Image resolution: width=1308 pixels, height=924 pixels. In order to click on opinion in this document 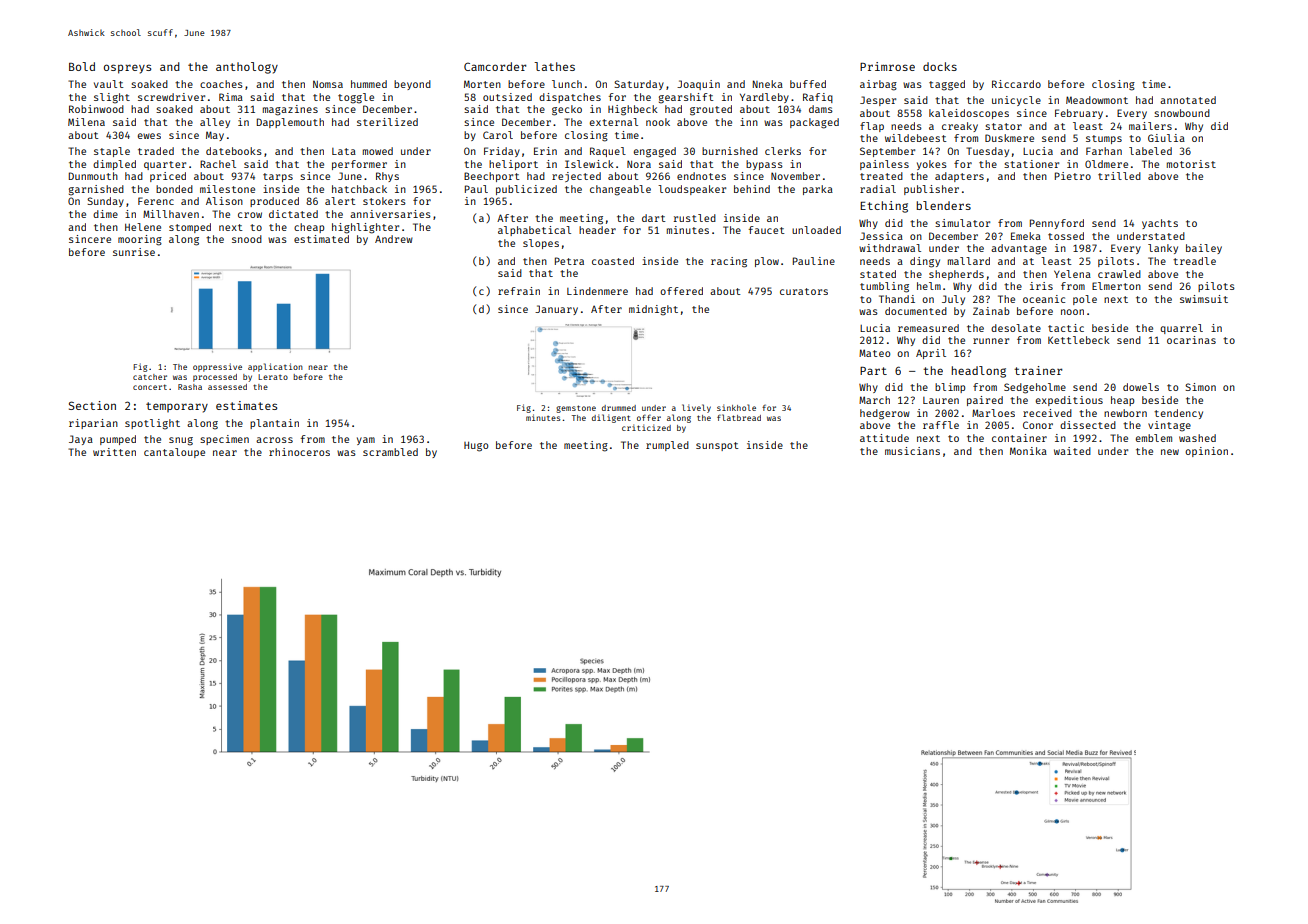, I will do `click(1206, 452)`.
